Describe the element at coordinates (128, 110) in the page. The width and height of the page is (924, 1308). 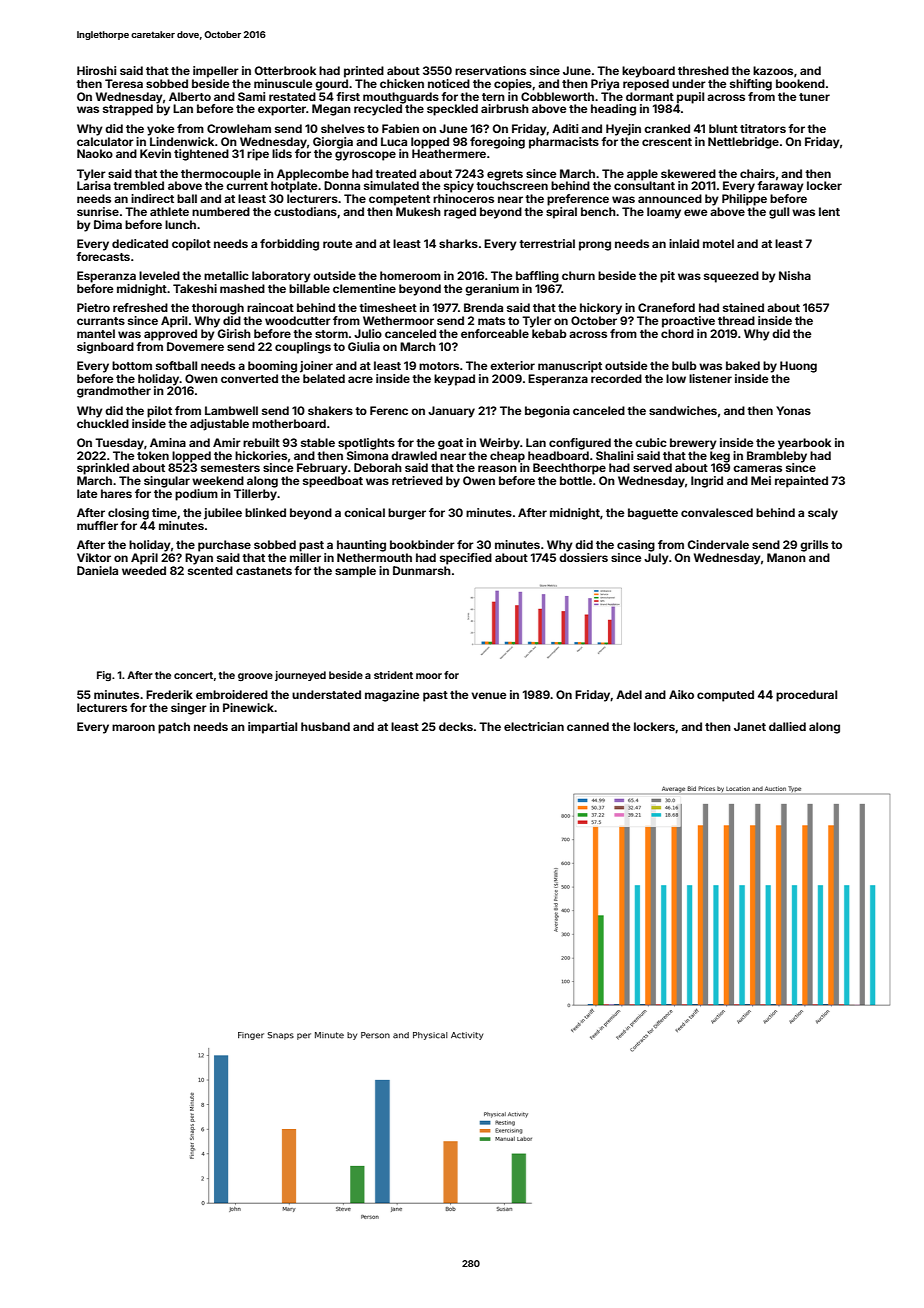
I see `strapped` at that location.
